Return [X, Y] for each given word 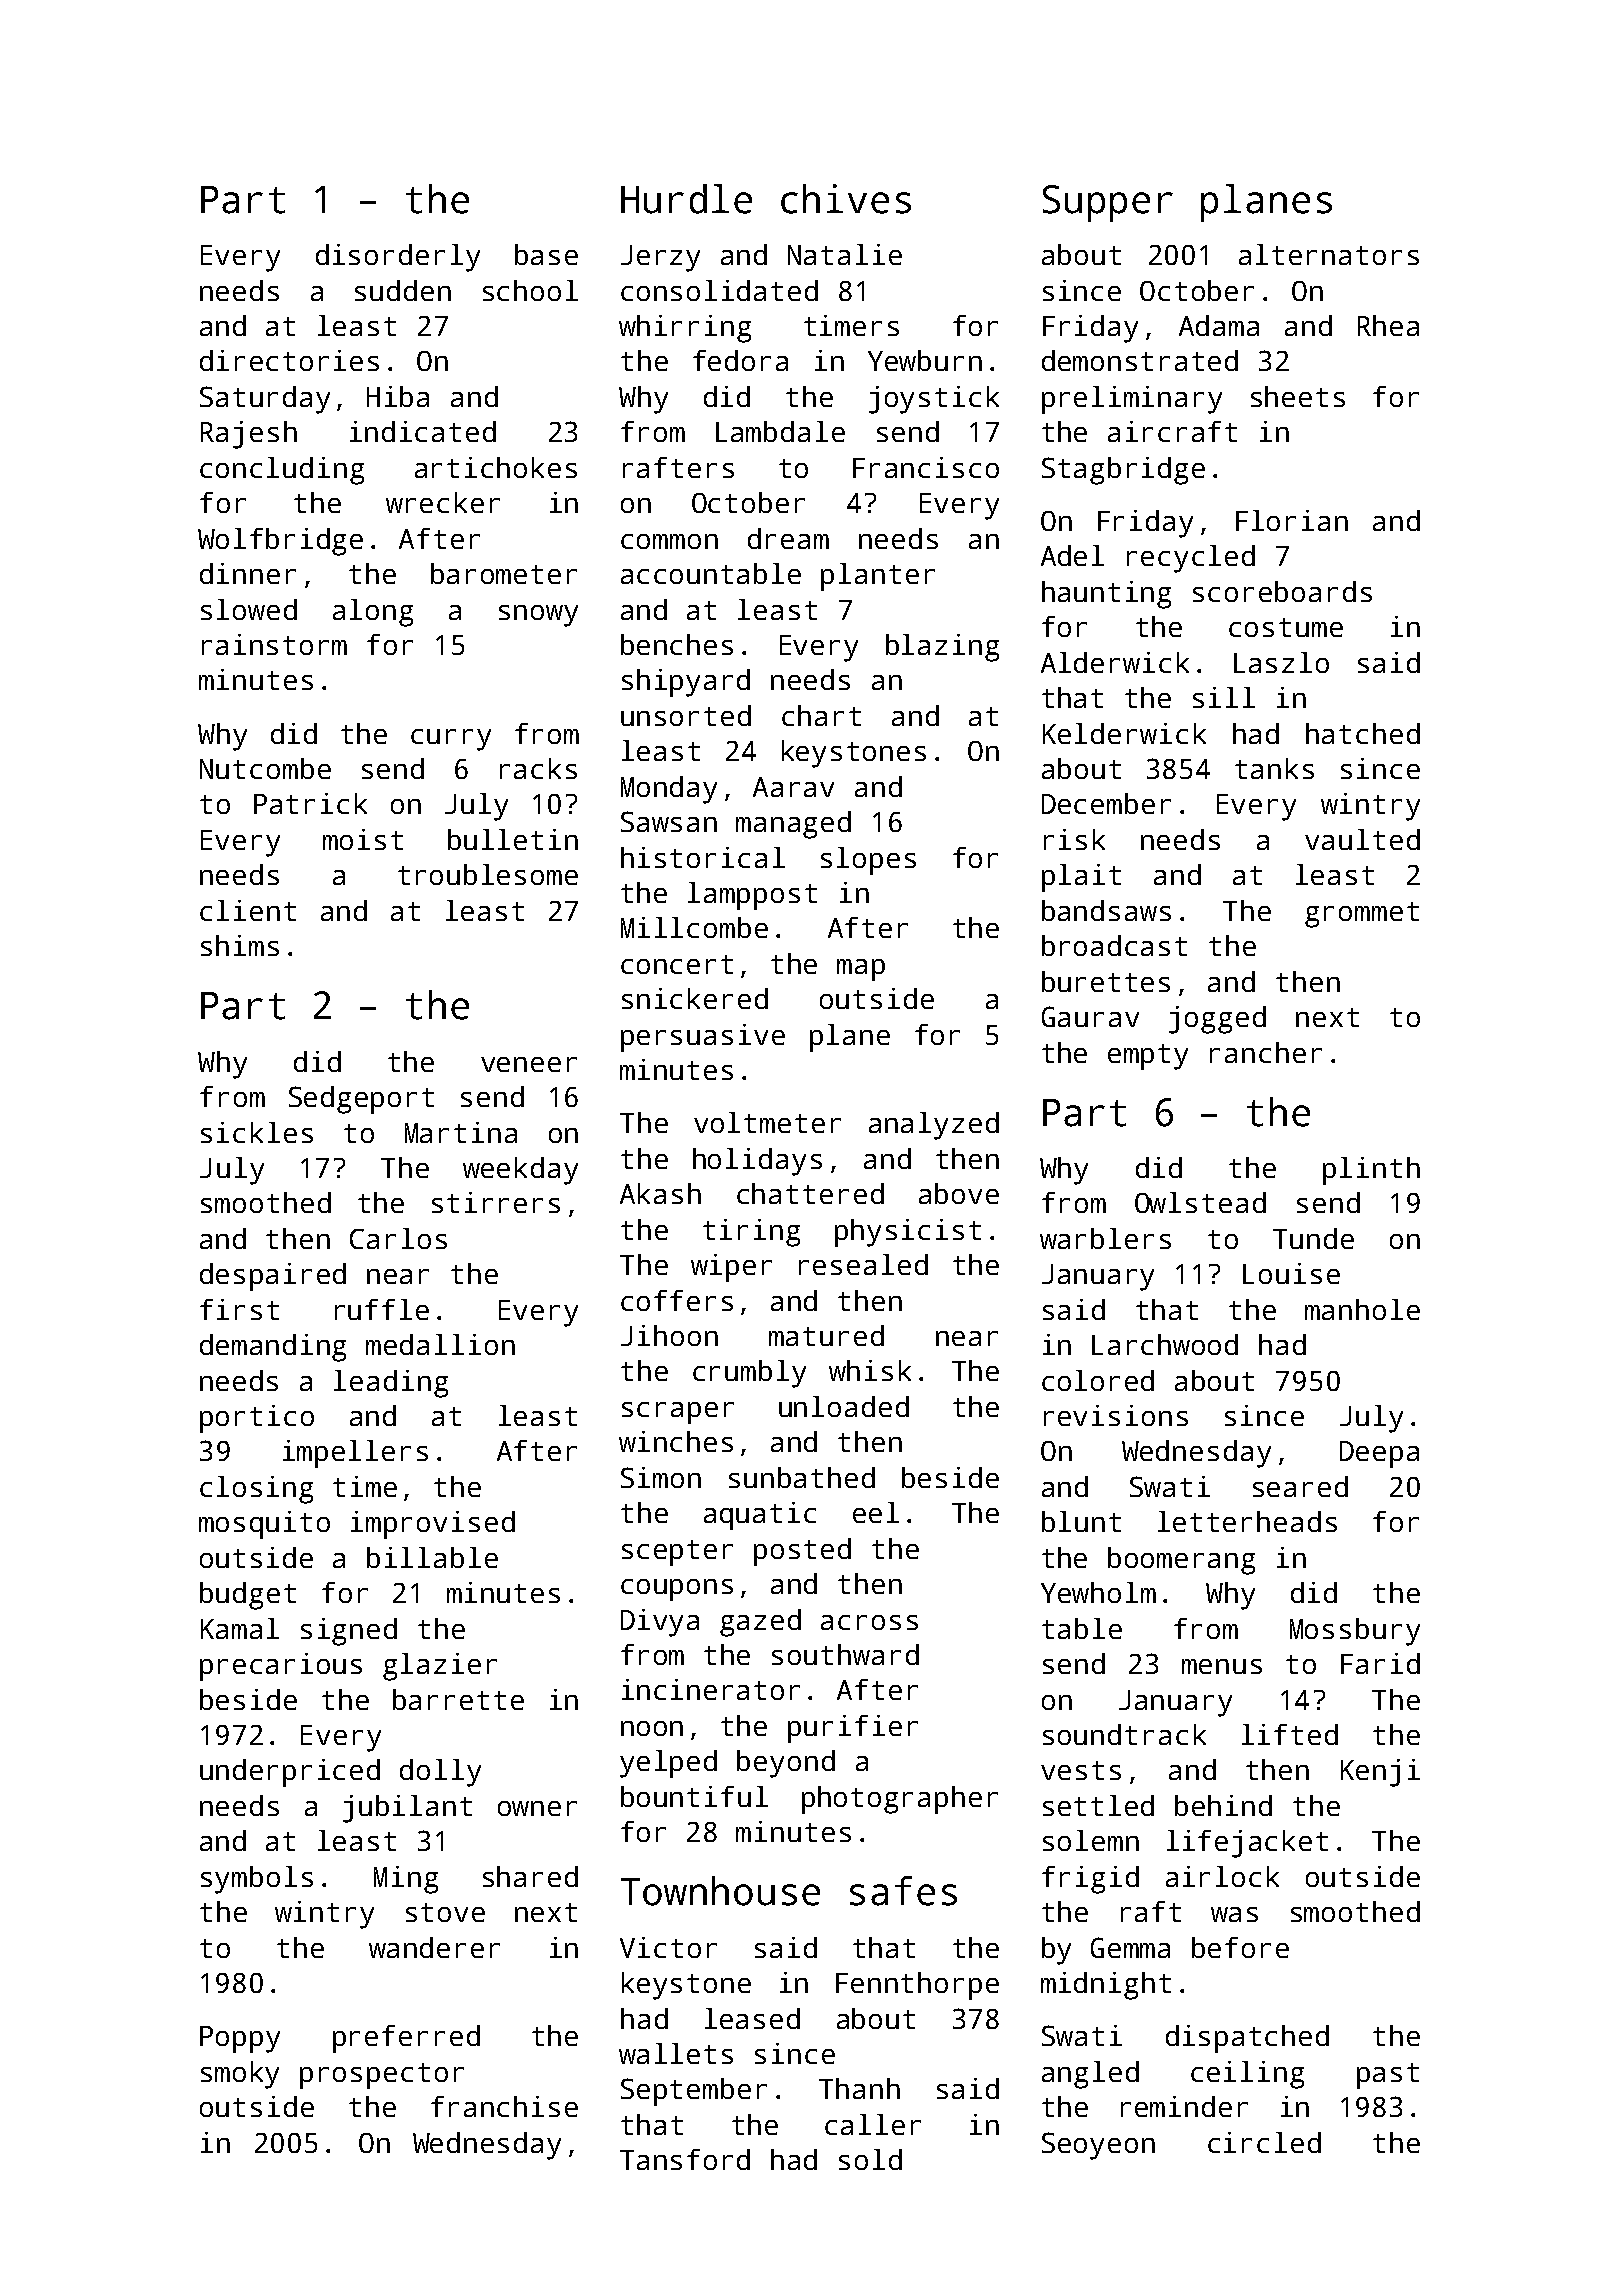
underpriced [290, 1773]
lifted [1290, 1734]
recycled [1191, 559]
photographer [900, 1800]
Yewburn [925, 360]
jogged [1217, 1020]
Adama [1219, 325]
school [530, 290]
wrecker [443, 502]
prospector [382, 2076]
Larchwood [1165, 1344]
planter [878, 577]
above [959, 1193]
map [861, 970]
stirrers [496, 1202]
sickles [257, 1132]
